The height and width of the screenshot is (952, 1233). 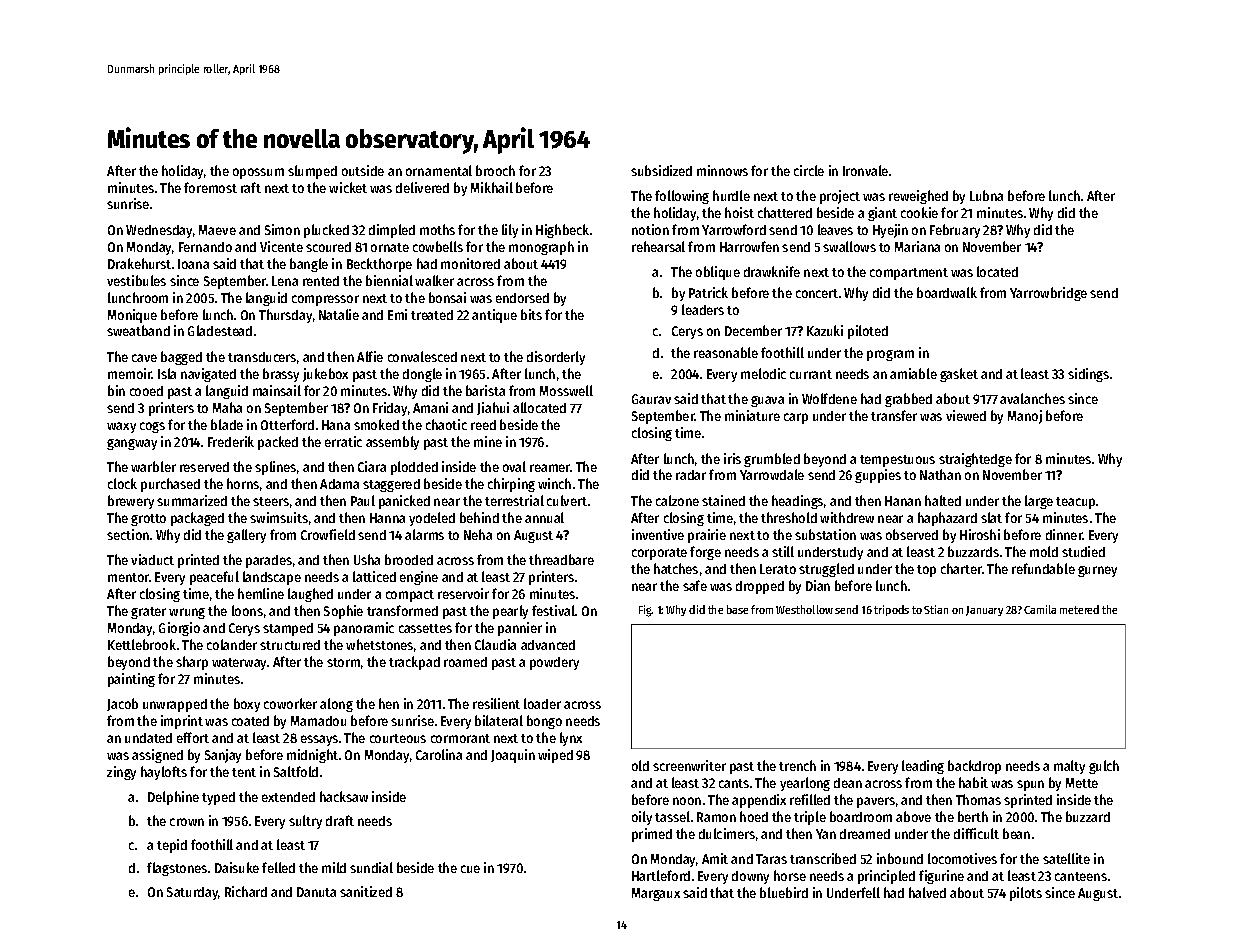 What do you see at coordinates (731, 195) in the screenshot?
I see `hurdle` at bounding box center [731, 195].
